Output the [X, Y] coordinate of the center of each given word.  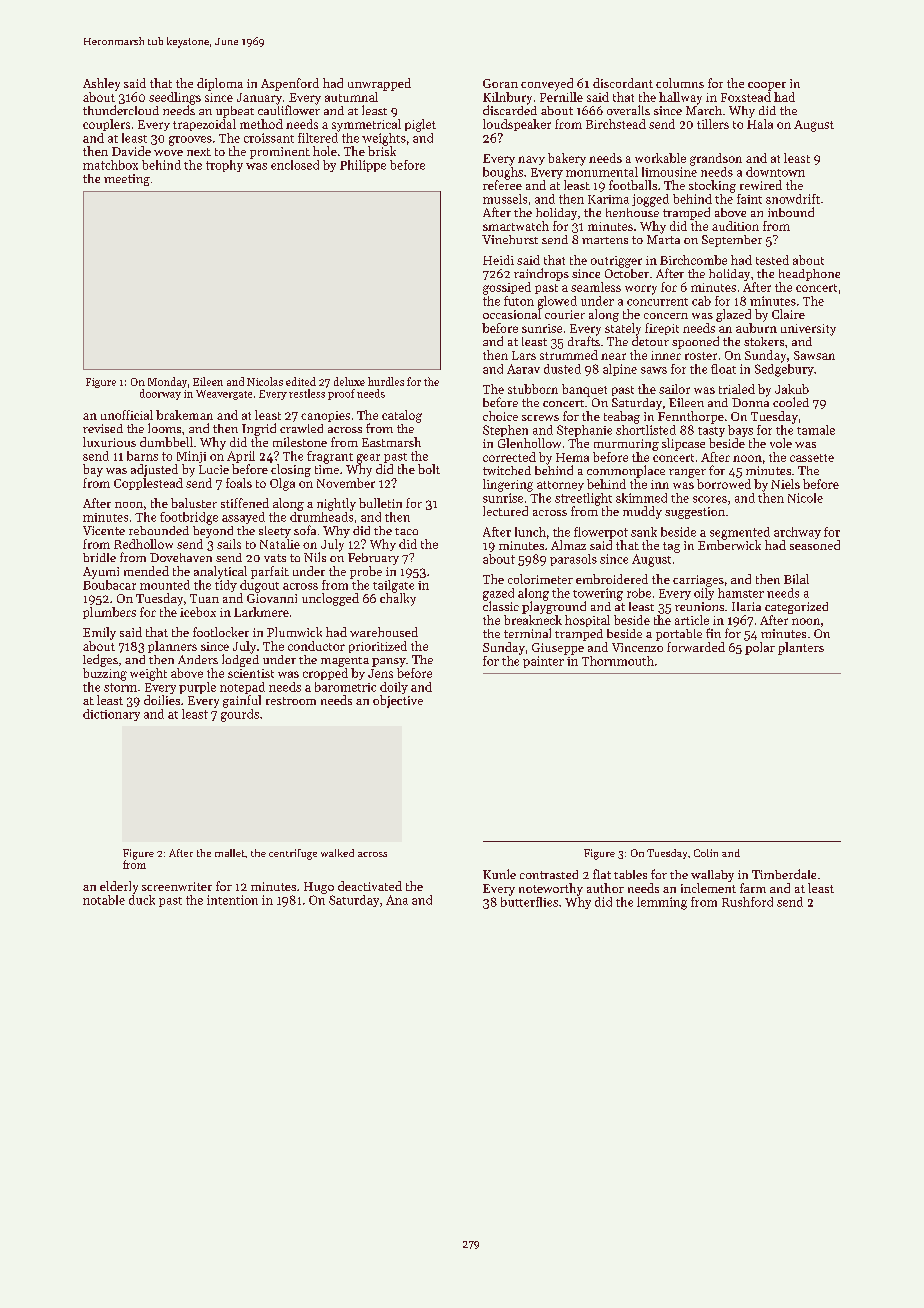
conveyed [547, 84]
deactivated [370, 886]
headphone [809, 275]
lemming [662, 903]
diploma [220, 84]
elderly [119, 887]
